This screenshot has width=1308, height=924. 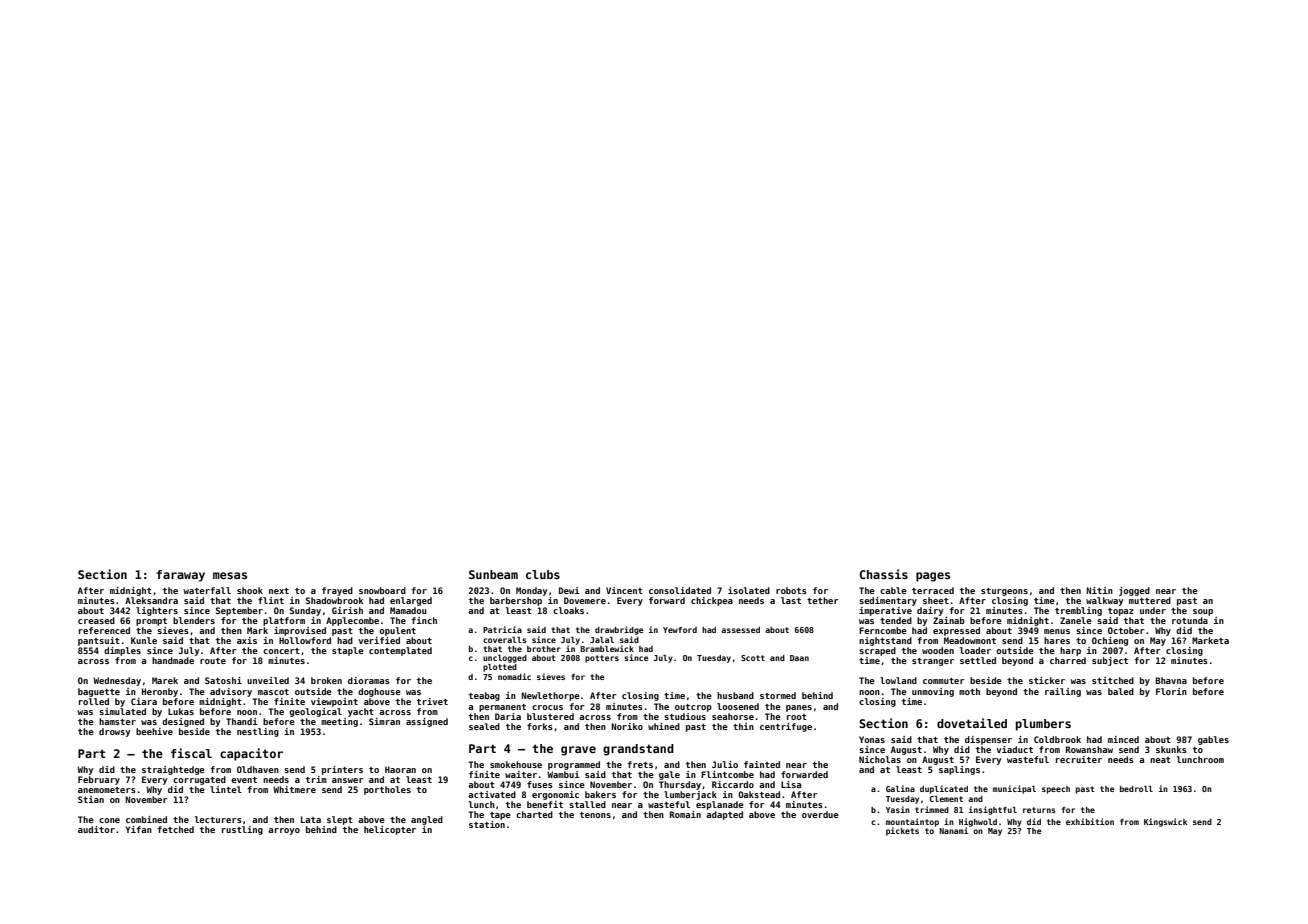 What do you see at coordinates (1039, 810) in the screenshot?
I see `returns` at bounding box center [1039, 810].
